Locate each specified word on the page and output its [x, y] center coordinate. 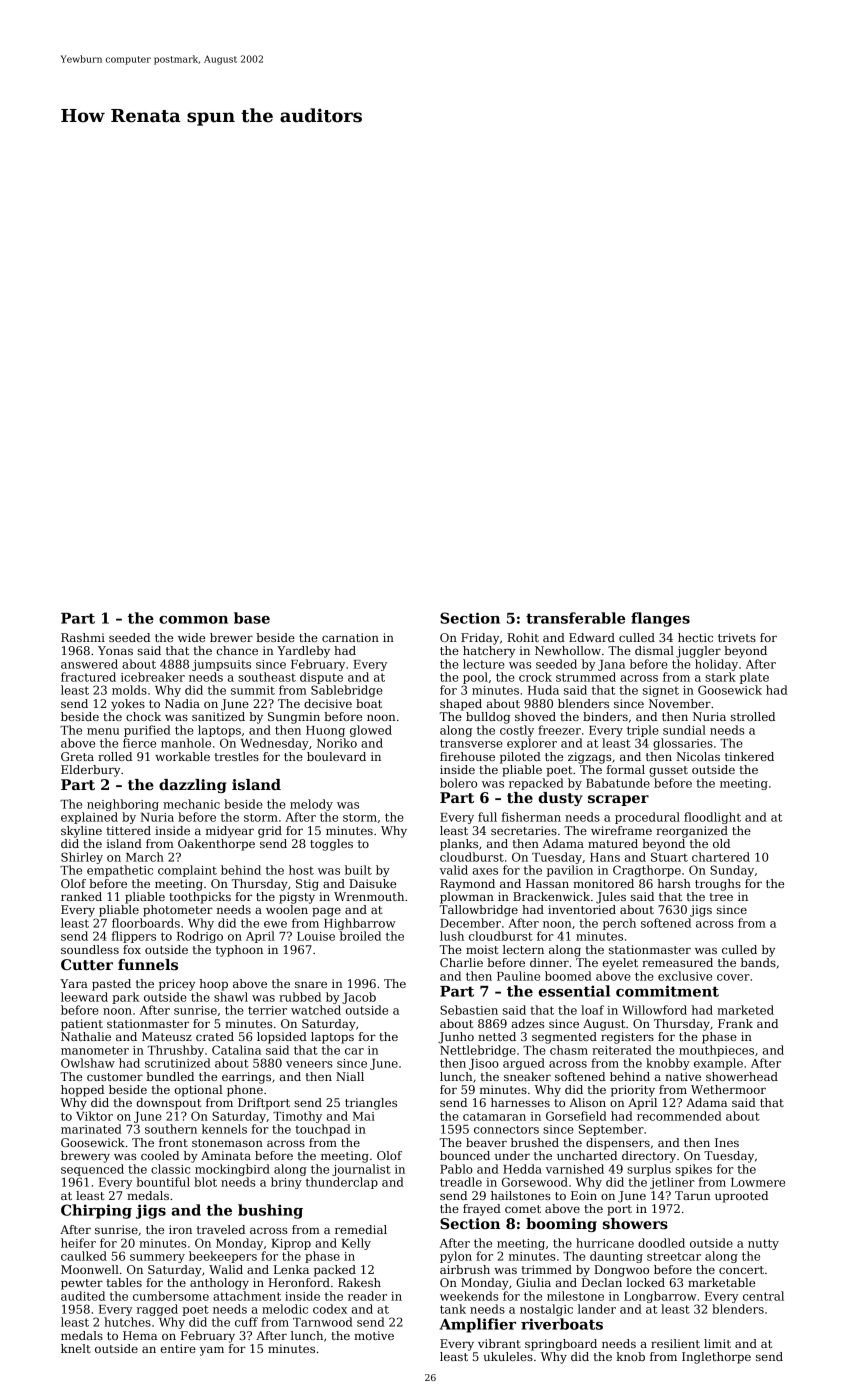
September [611, 1130]
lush [452, 936]
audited [83, 1296]
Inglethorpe [716, 1358]
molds [129, 690]
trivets [737, 637]
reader [367, 1296]
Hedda [522, 1169]
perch [619, 924]
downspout [169, 1104]
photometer [178, 911]
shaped [461, 705]
